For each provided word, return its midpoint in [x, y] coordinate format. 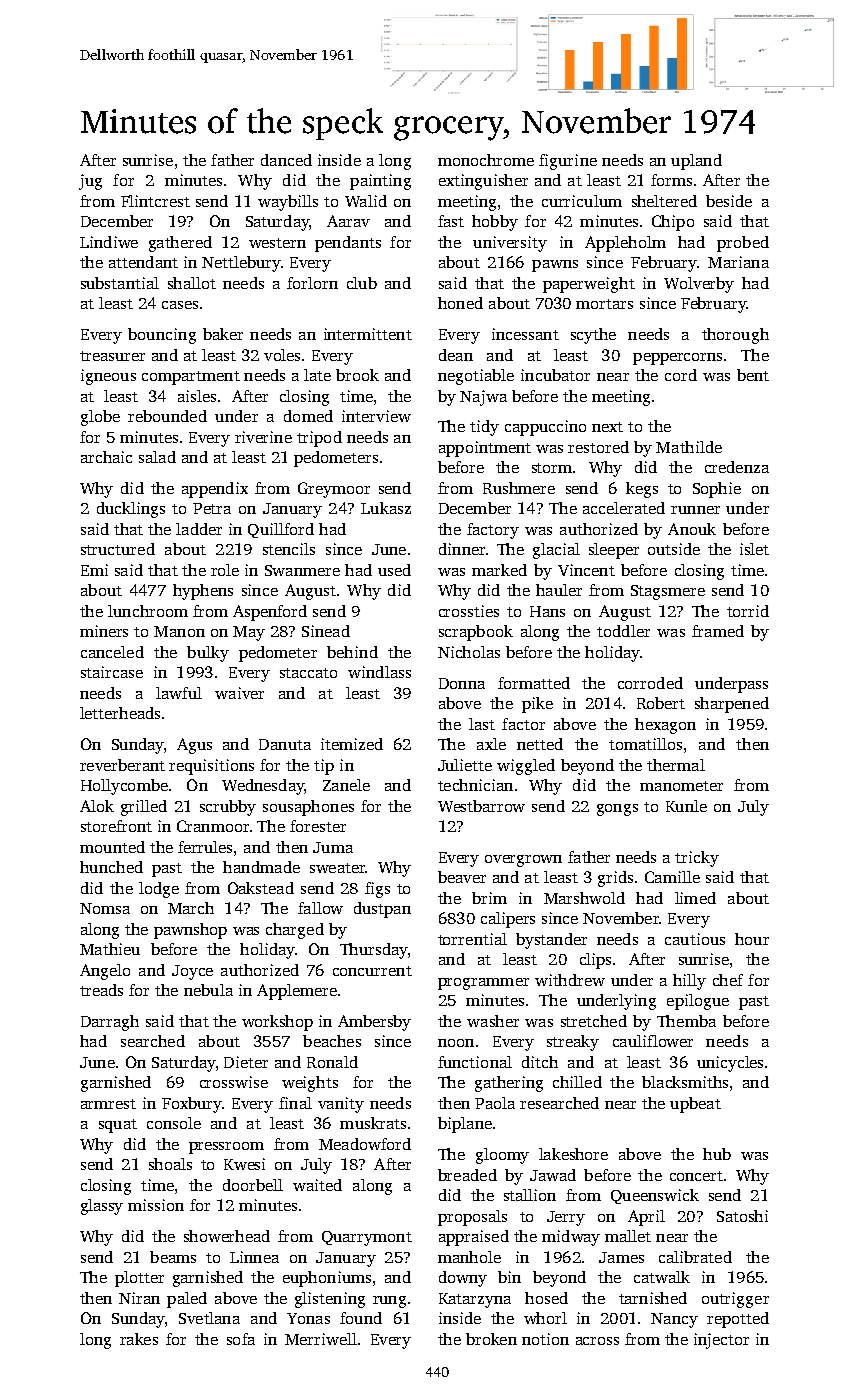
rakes [139, 1339]
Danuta [285, 744]
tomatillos [645, 744]
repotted [738, 1320]
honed [460, 303]
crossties [469, 611]
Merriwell [321, 1339]
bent [753, 375]
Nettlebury [241, 264]
